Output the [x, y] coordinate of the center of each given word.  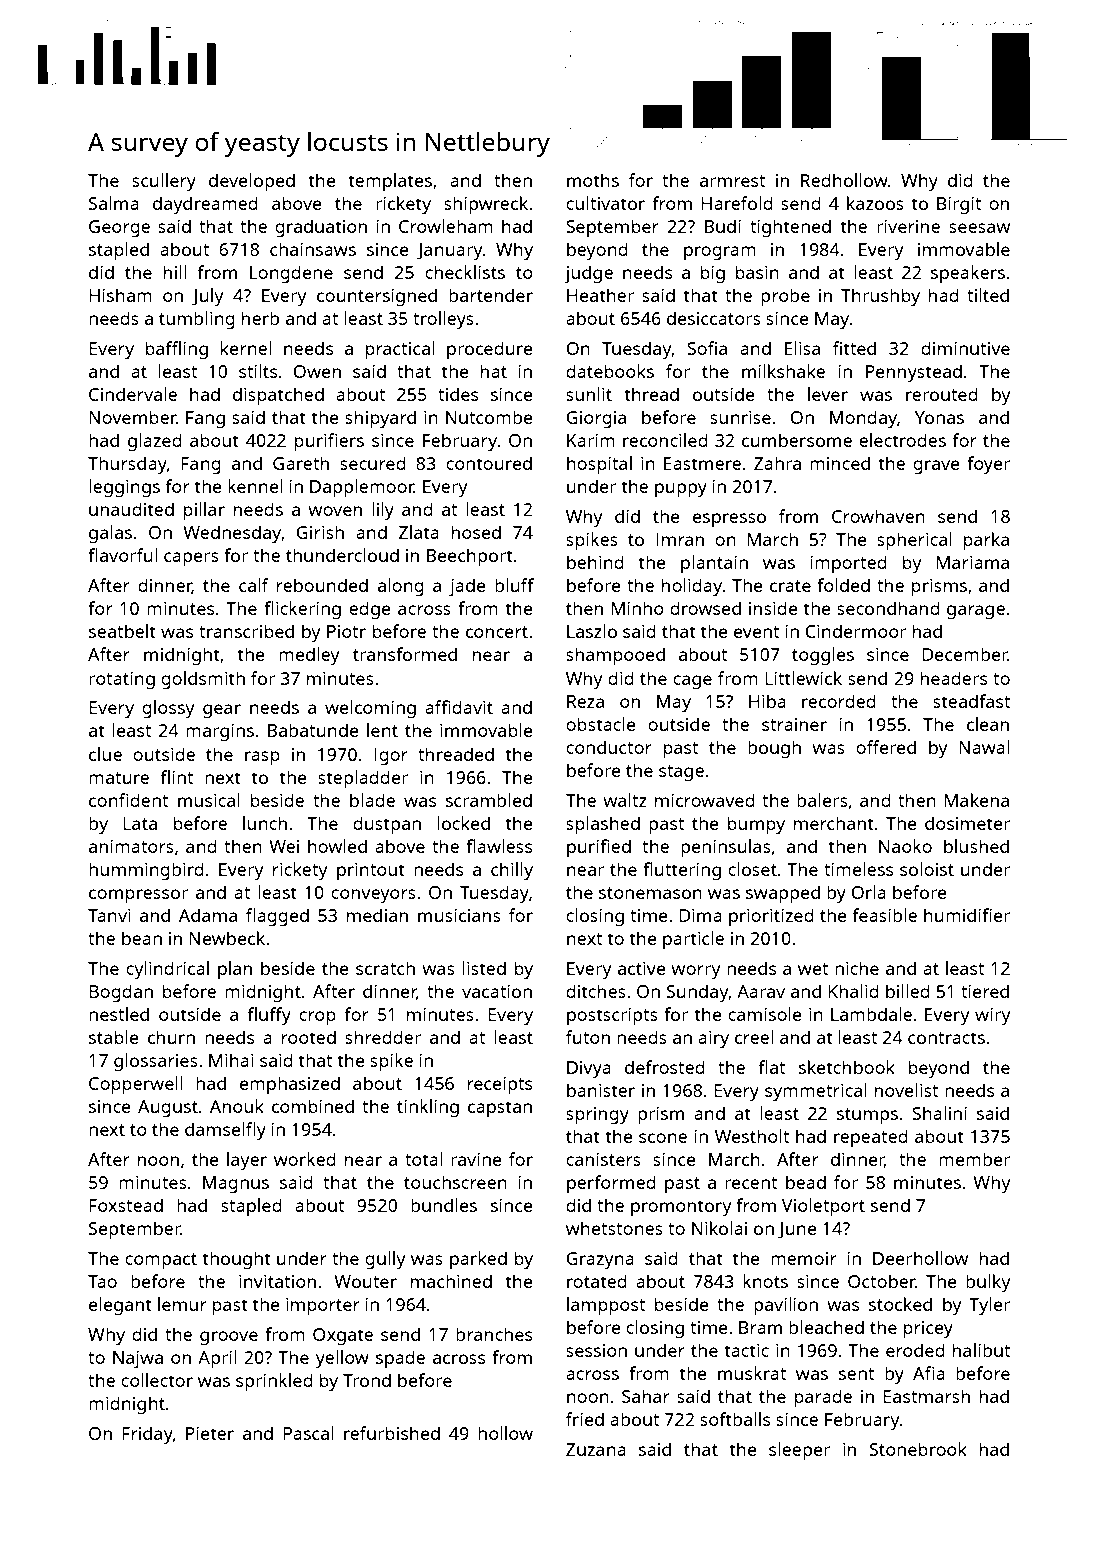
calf [254, 585]
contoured [489, 463]
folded [843, 585]
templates [390, 182]
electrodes [902, 440]
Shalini [939, 1113]
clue [105, 754]
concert [497, 632]
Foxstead [126, 1205]
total [423, 1159]
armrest [732, 181]
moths [593, 180]
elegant [120, 1306]
